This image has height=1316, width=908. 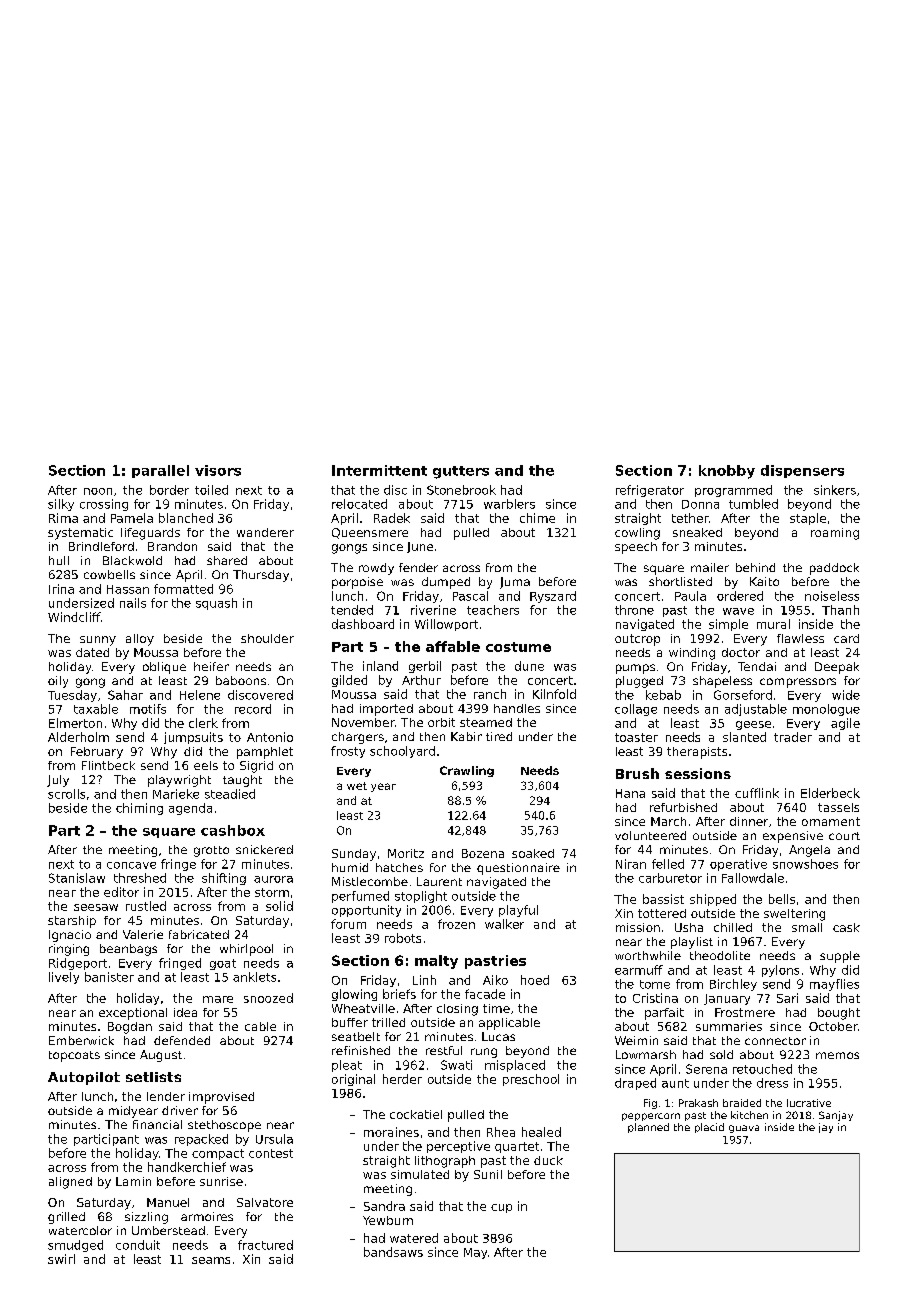 What do you see at coordinates (541, 1132) in the image?
I see `healed` at bounding box center [541, 1132].
